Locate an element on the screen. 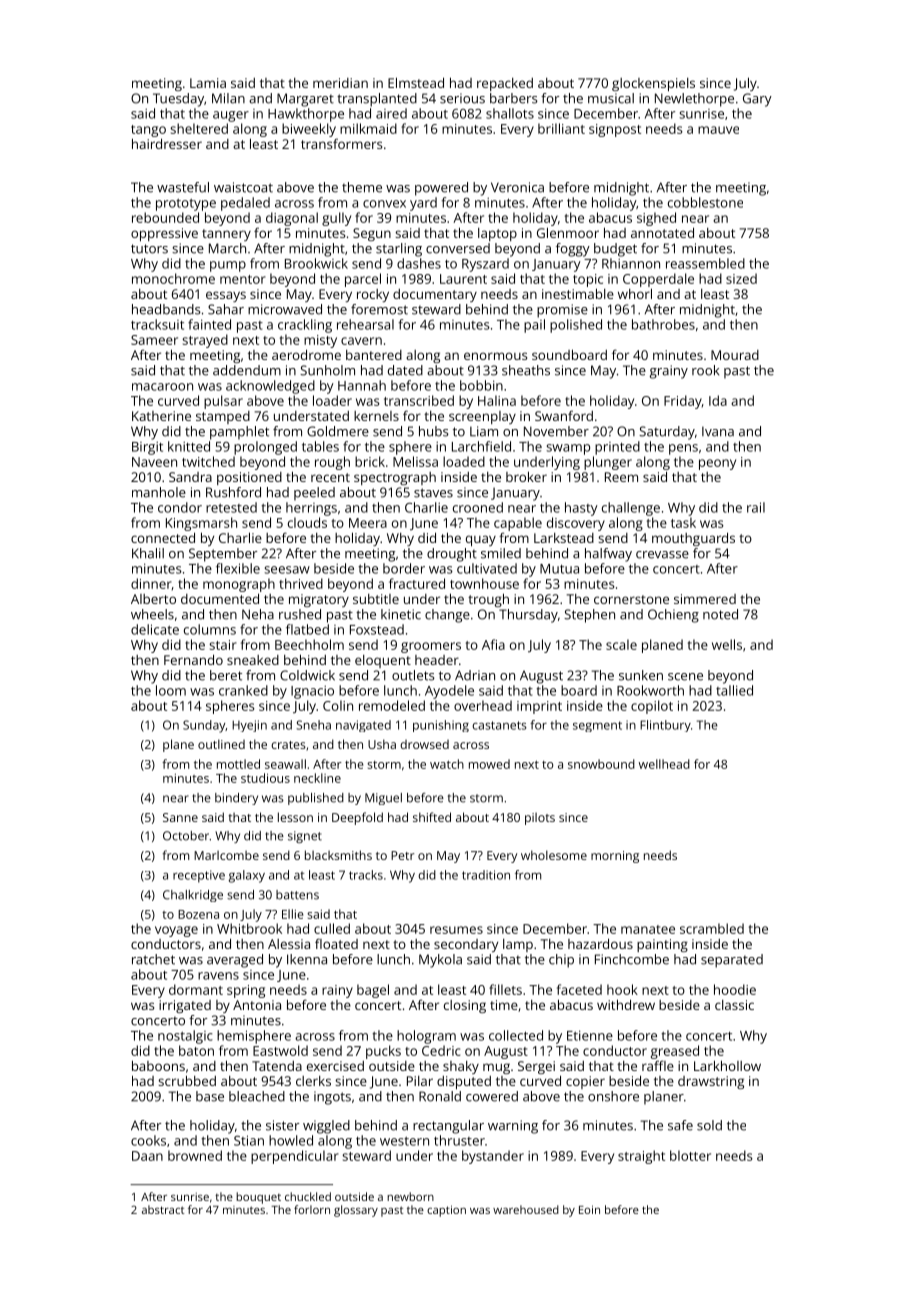 The height and width of the screenshot is (1316, 908). scrambled is located at coordinates (712, 928).
